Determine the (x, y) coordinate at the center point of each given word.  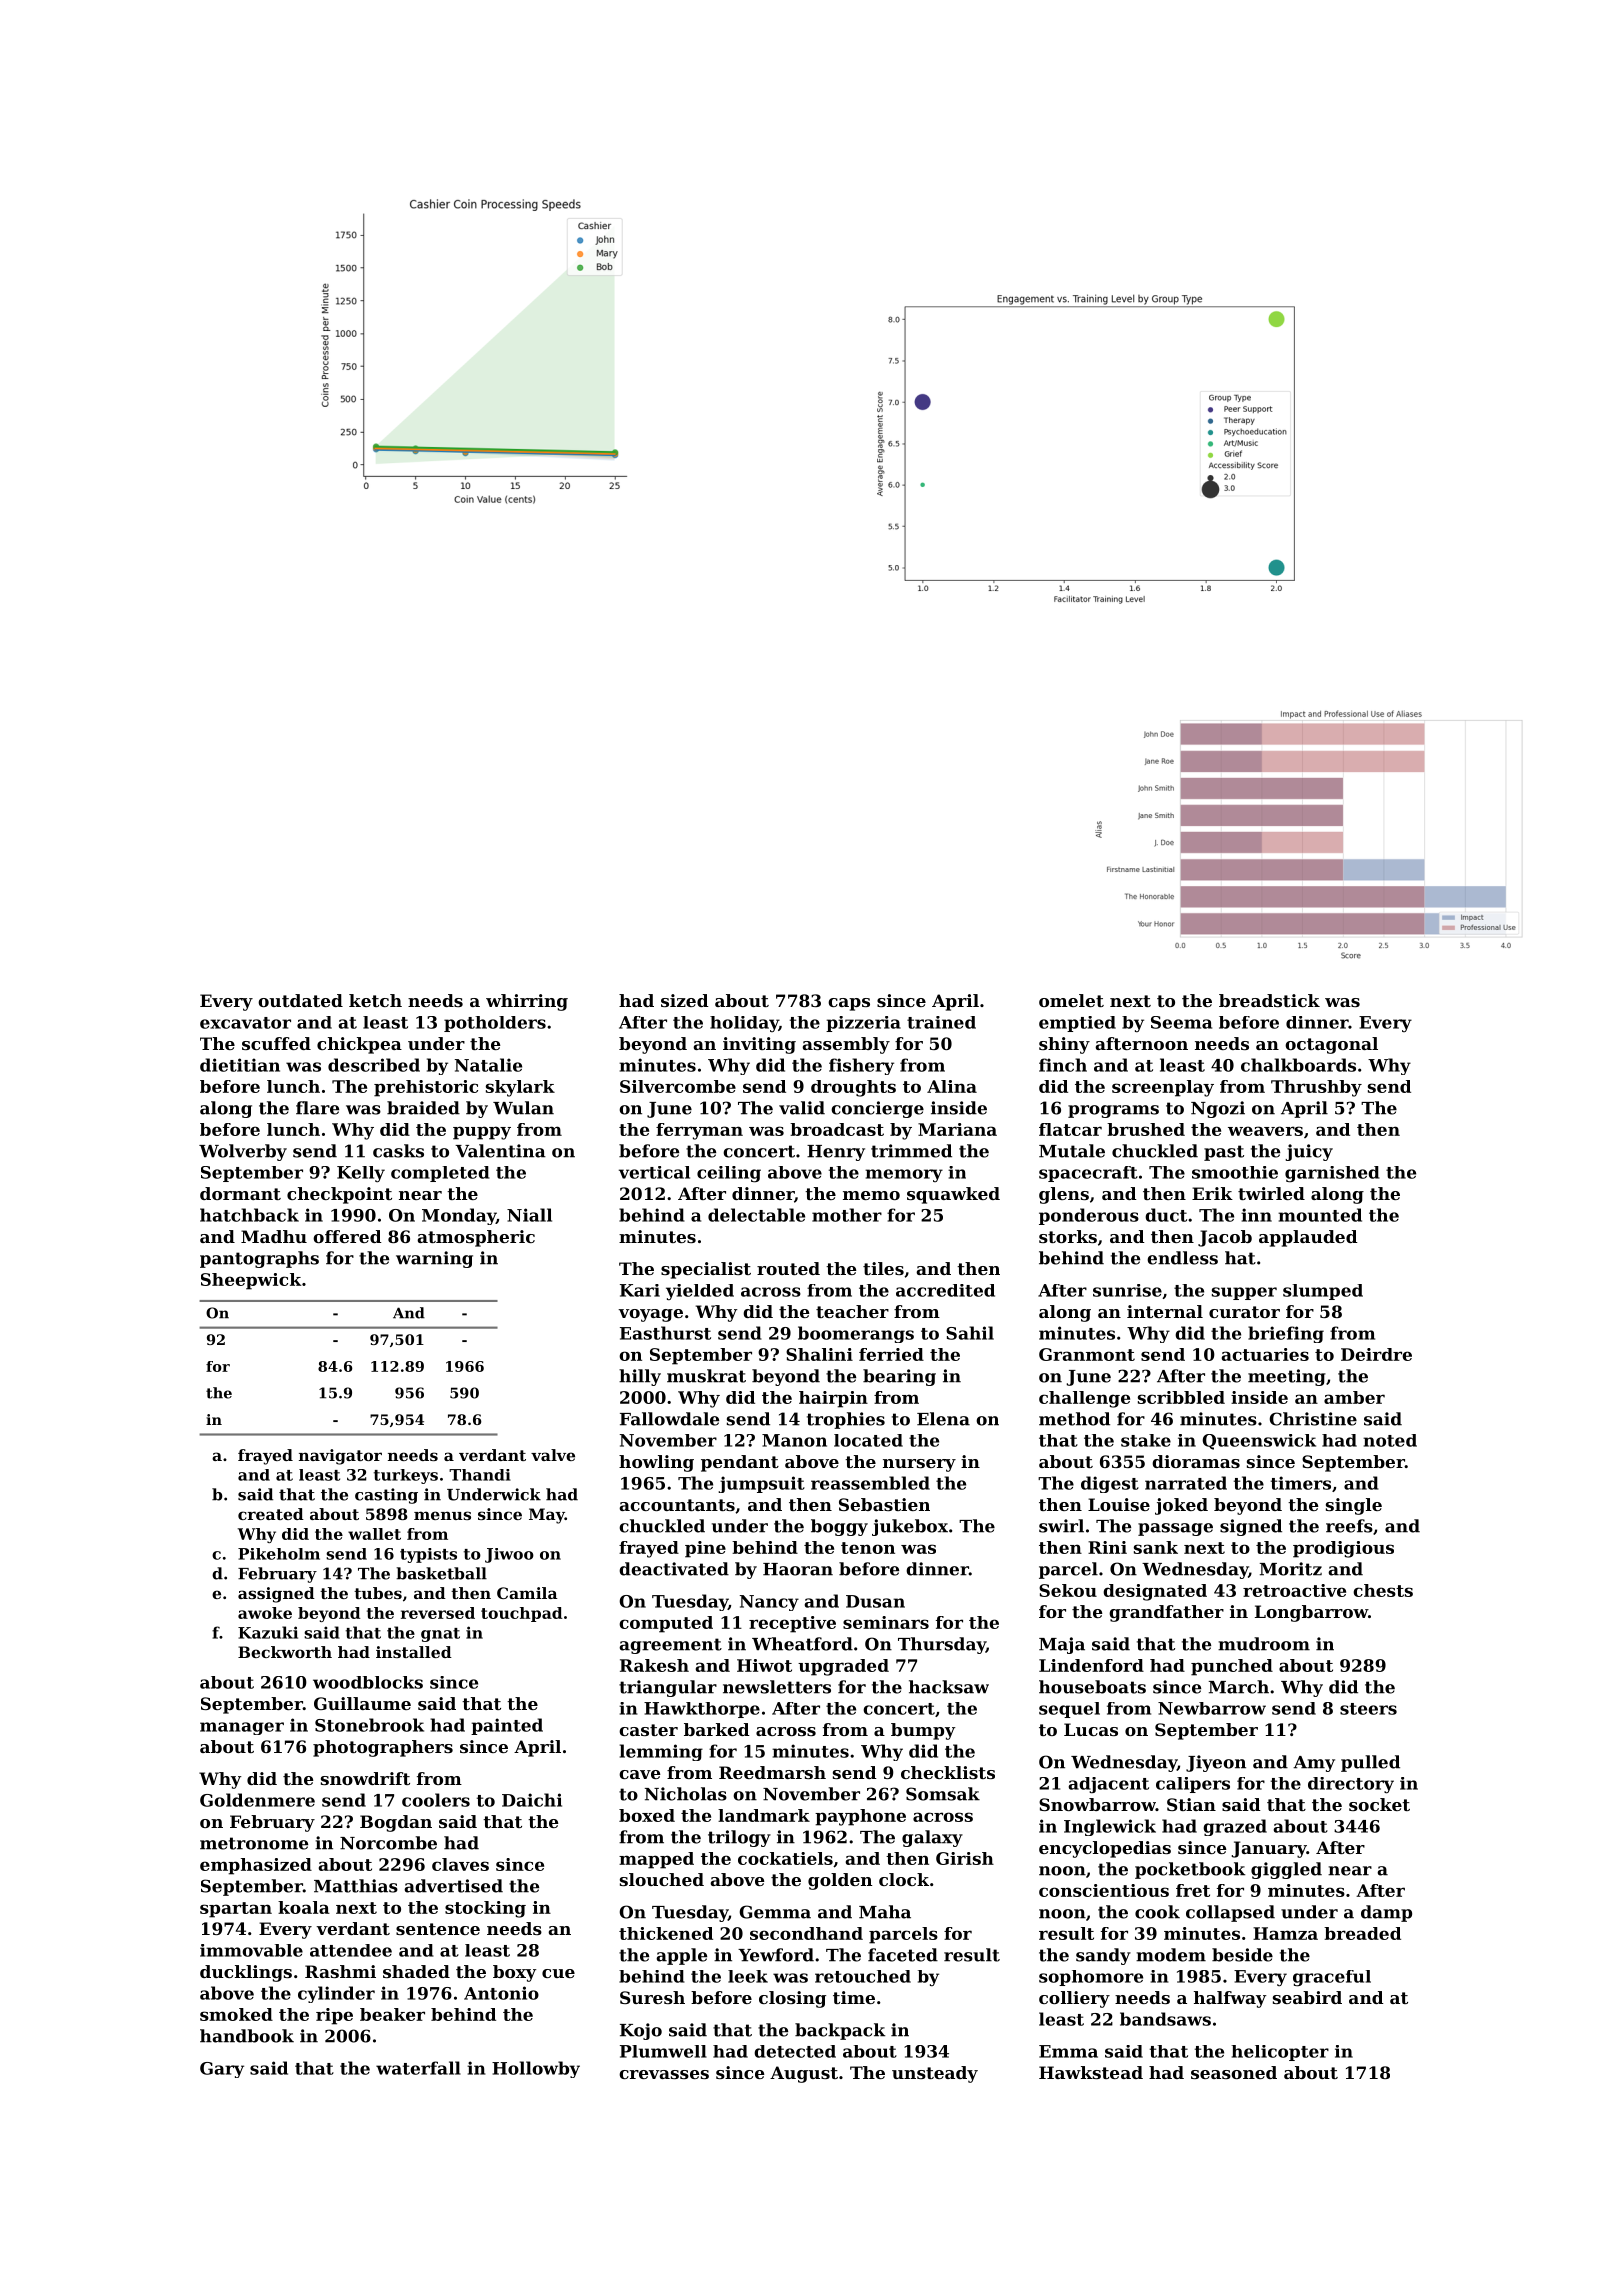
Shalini (819, 1354)
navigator (340, 1457)
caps (849, 1004)
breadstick (1269, 1000)
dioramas (1196, 1461)
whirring (527, 1002)
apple (681, 1956)
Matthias (356, 1886)
